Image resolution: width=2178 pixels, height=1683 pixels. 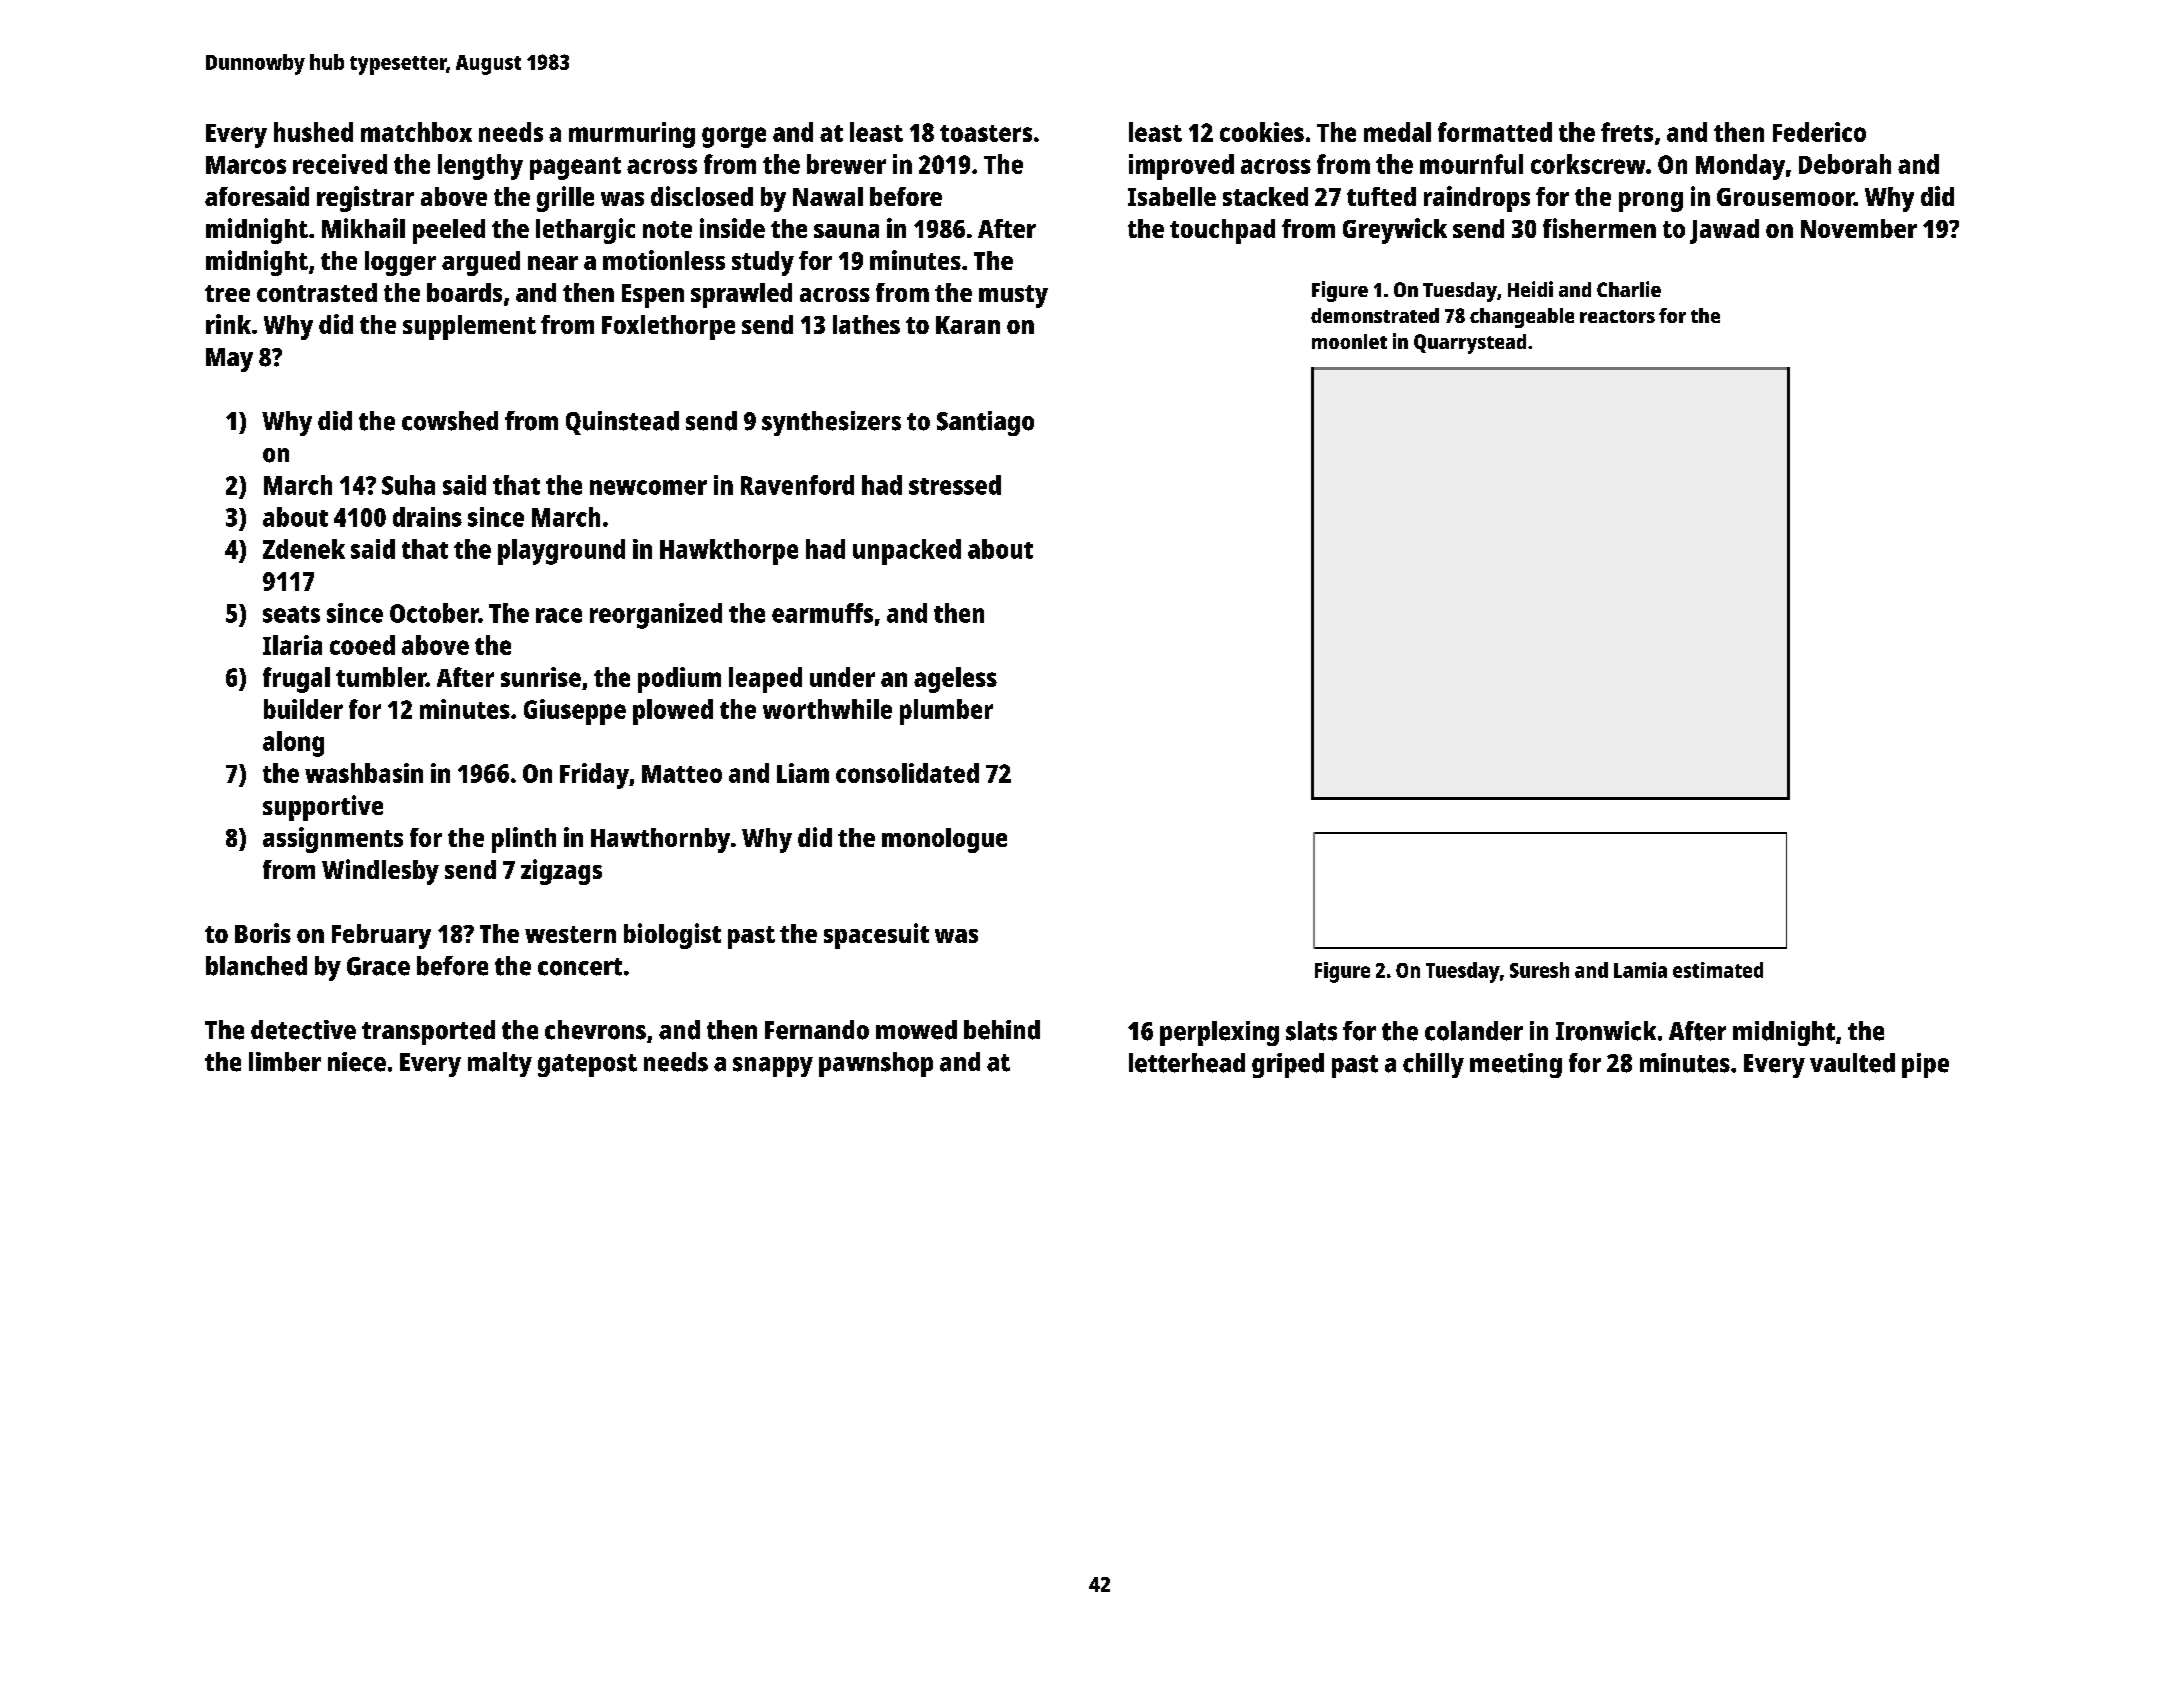 What do you see at coordinates (1539, 970) in the screenshot?
I see `Suresh` at bounding box center [1539, 970].
